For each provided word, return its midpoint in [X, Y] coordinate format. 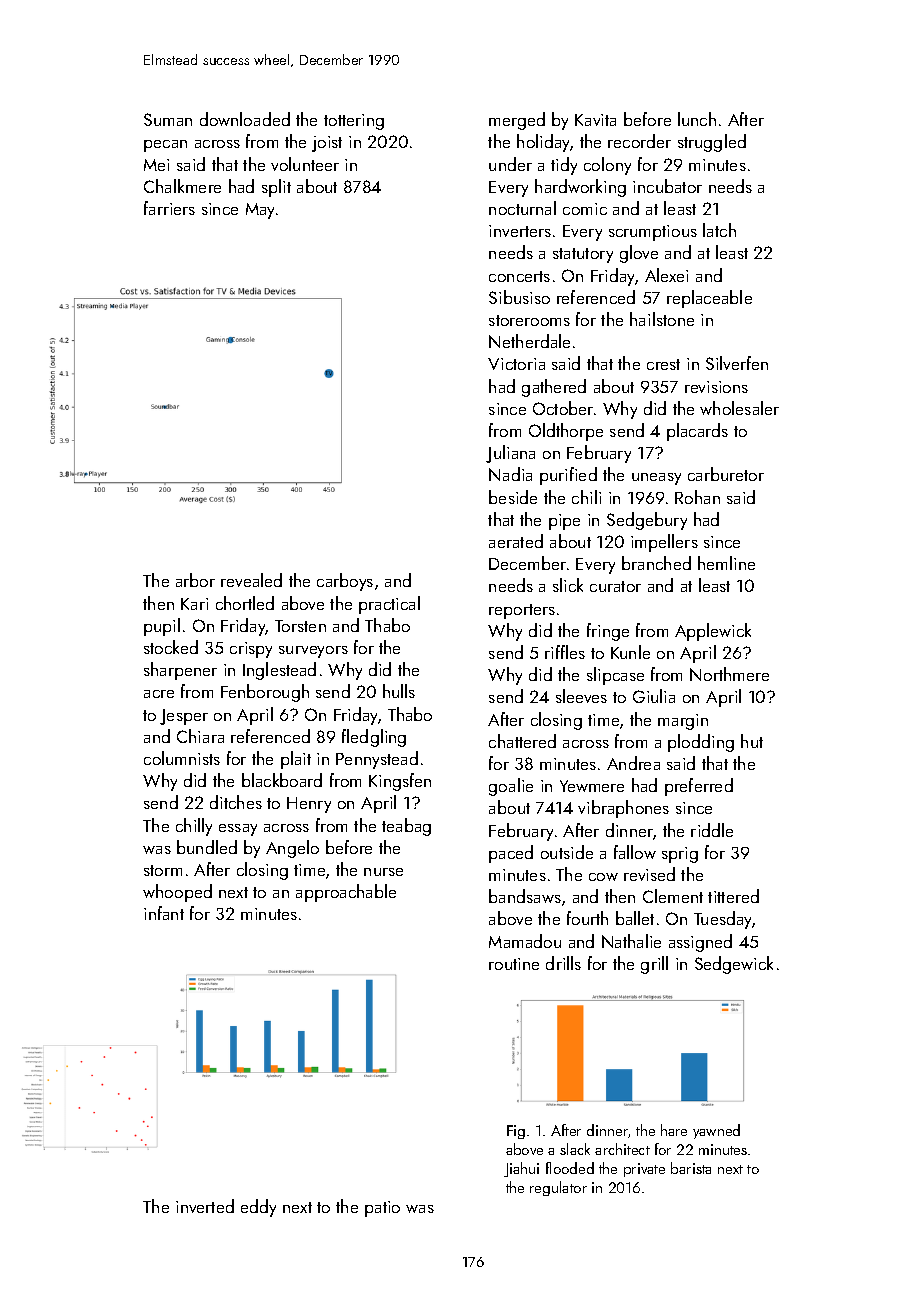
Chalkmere [182, 186]
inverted [205, 1206]
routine [514, 964]
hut [752, 741]
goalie [511, 787]
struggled [712, 143]
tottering [354, 122]
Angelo [292, 849]
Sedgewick [734, 965]
